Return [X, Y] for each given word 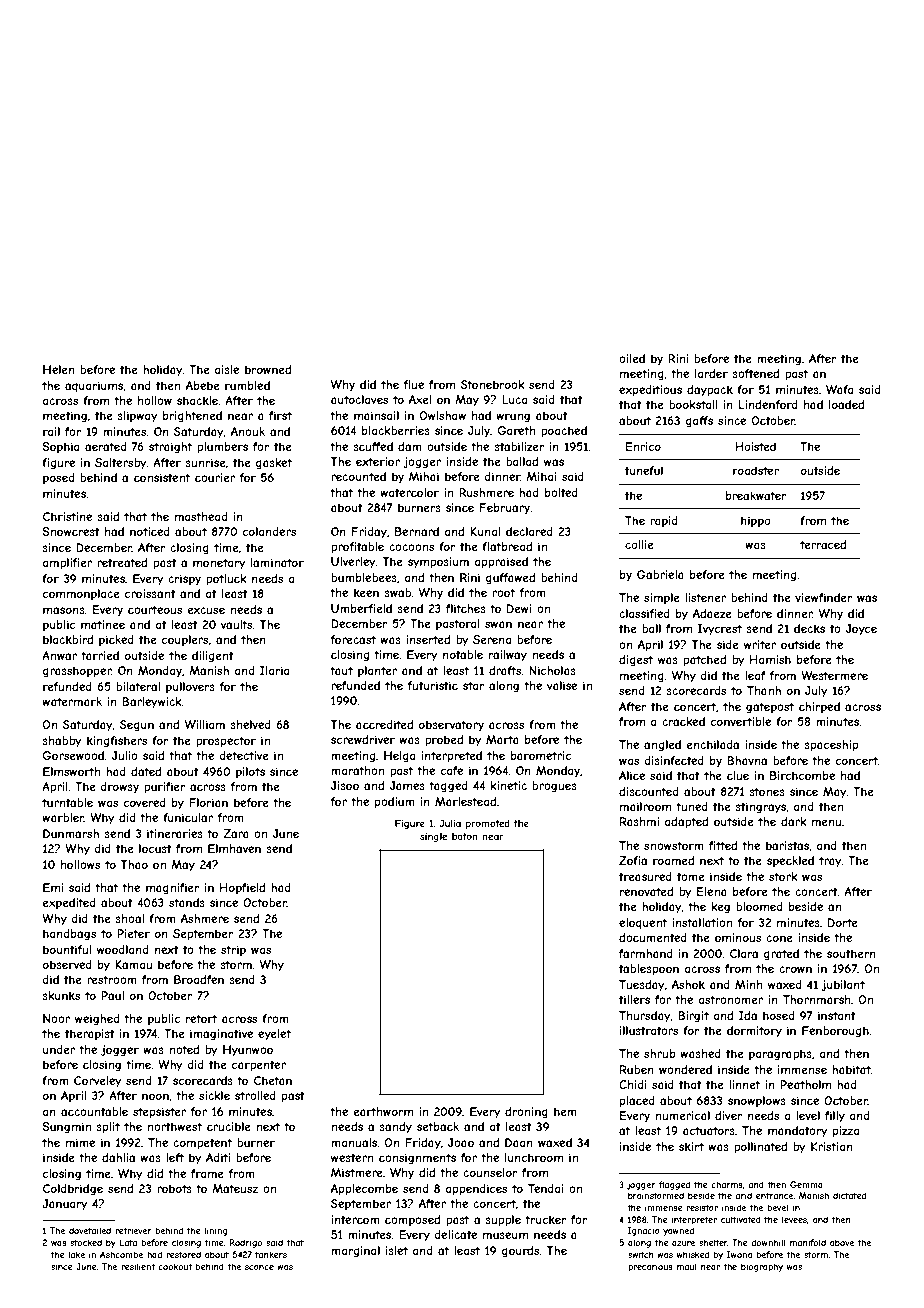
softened [755, 373]
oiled [632, 358]
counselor [490, 1172]
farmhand [646, 953]
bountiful [67, 949]
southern [851, 953]
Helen [59, 369]
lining [216, 1231]
